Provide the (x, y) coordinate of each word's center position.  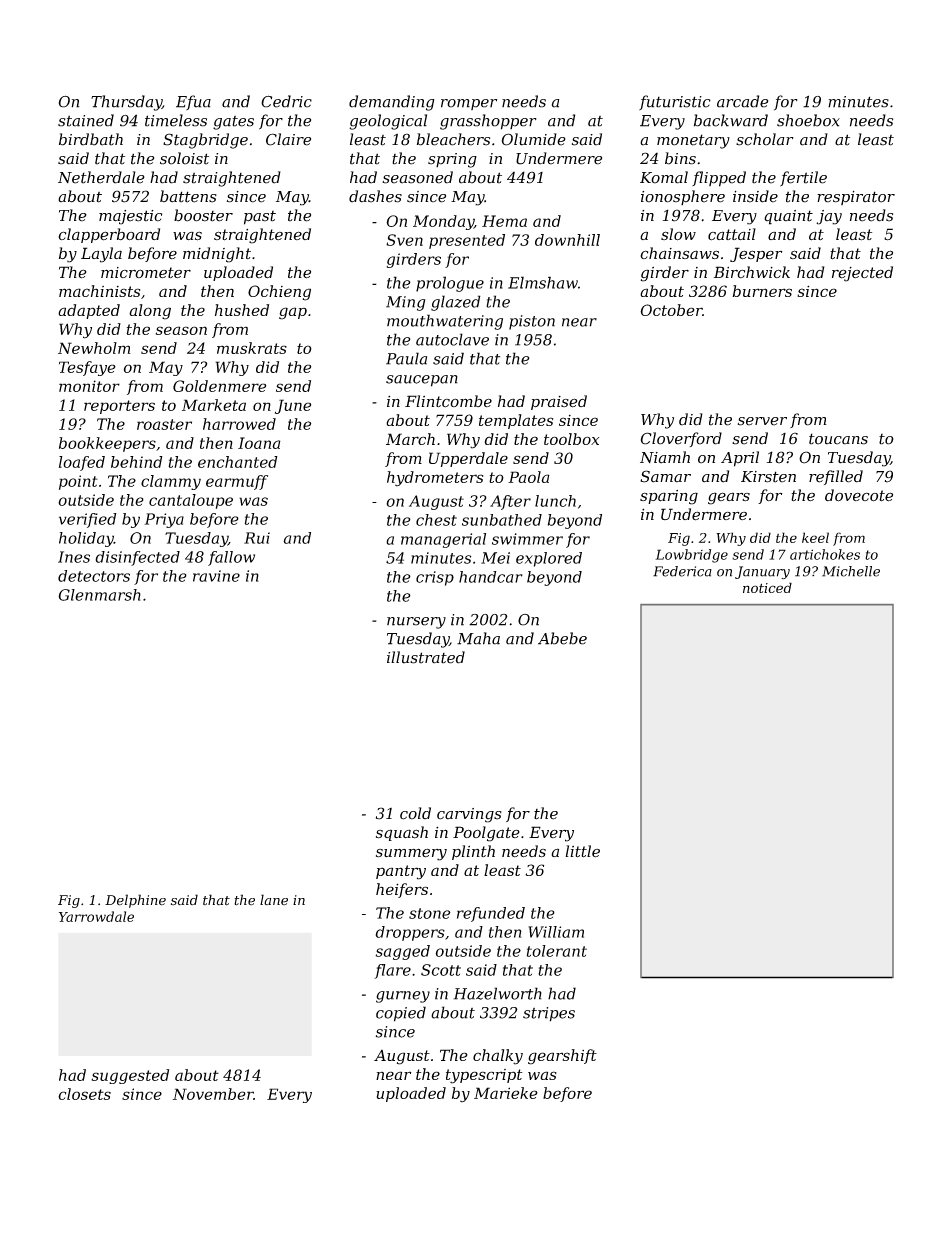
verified (88, 520)
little (582, 851)
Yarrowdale (96, 916)
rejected (862, 274)
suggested (130, 1076)
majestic (130, 217)
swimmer (527, 539)
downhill (567, 240)
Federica (682, 571)
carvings (469, 815)
